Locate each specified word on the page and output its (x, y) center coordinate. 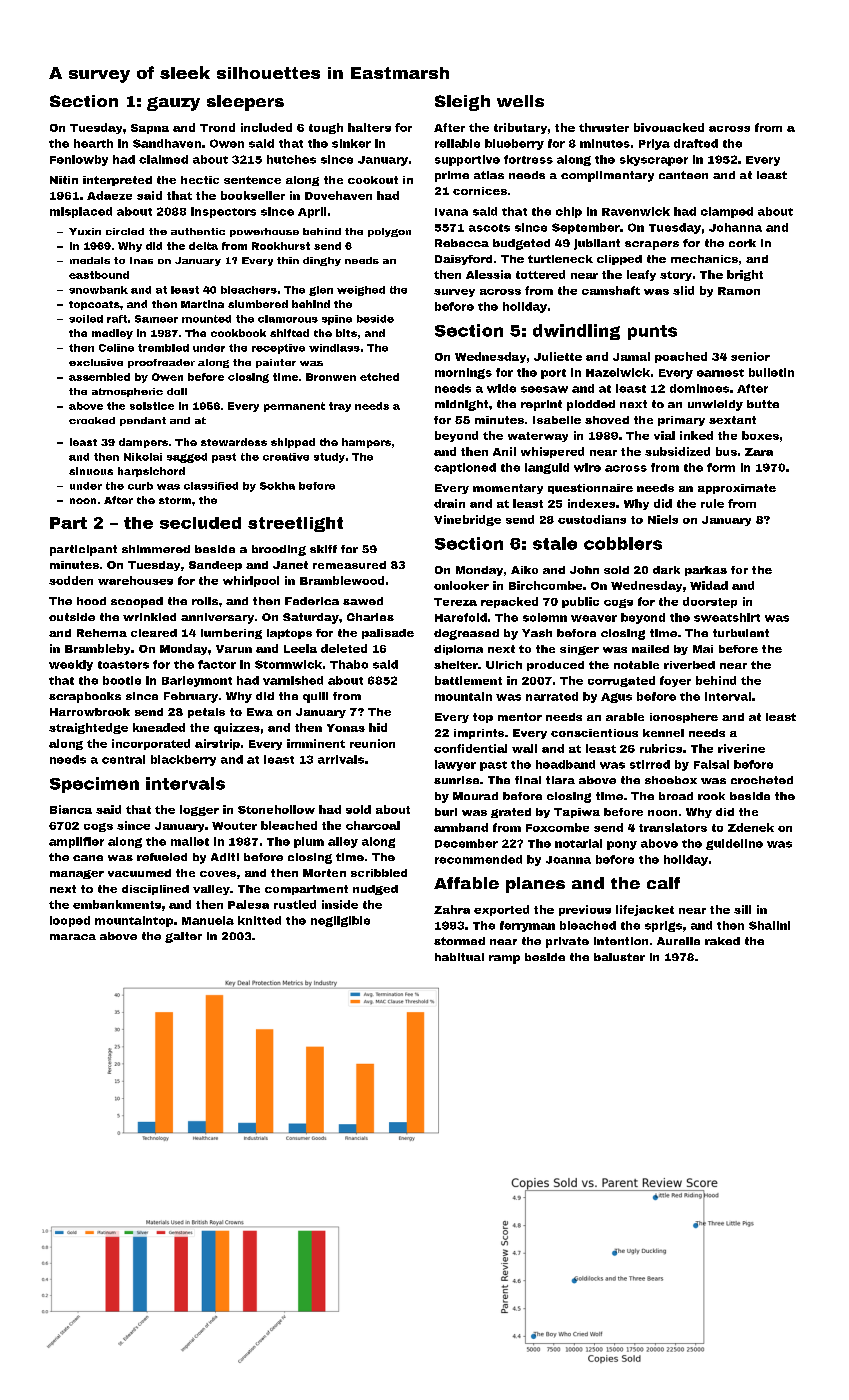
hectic (200, 180)
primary (681, 421)
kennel (663, 733)
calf (663, 883)
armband (461, 827)
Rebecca (462, 243)
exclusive (96, 362)
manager (77, 874)
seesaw (544, 389)
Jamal (631, 356)
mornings (463, 373)
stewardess (234, 442)
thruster (604, 127)
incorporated (151, 744)
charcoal (373, 825)
